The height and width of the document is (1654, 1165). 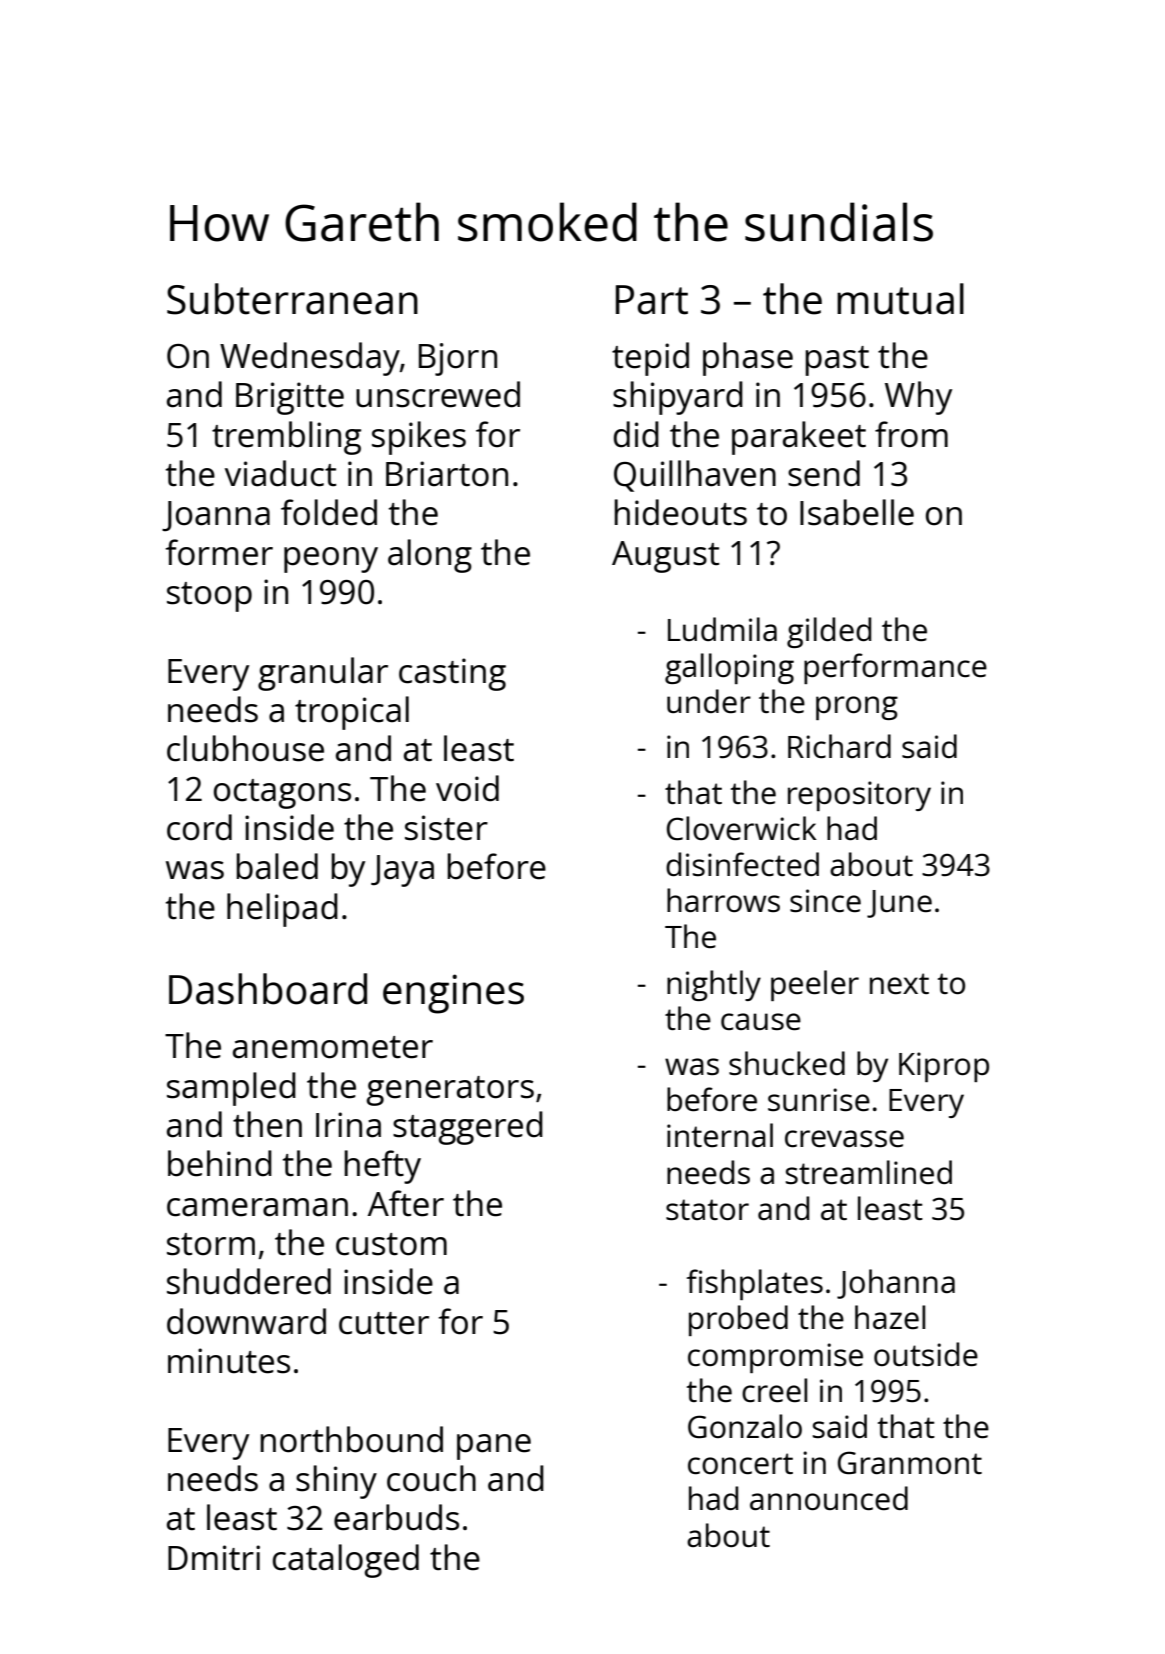 I want to click on concert, so click(x=740, y=1464).
